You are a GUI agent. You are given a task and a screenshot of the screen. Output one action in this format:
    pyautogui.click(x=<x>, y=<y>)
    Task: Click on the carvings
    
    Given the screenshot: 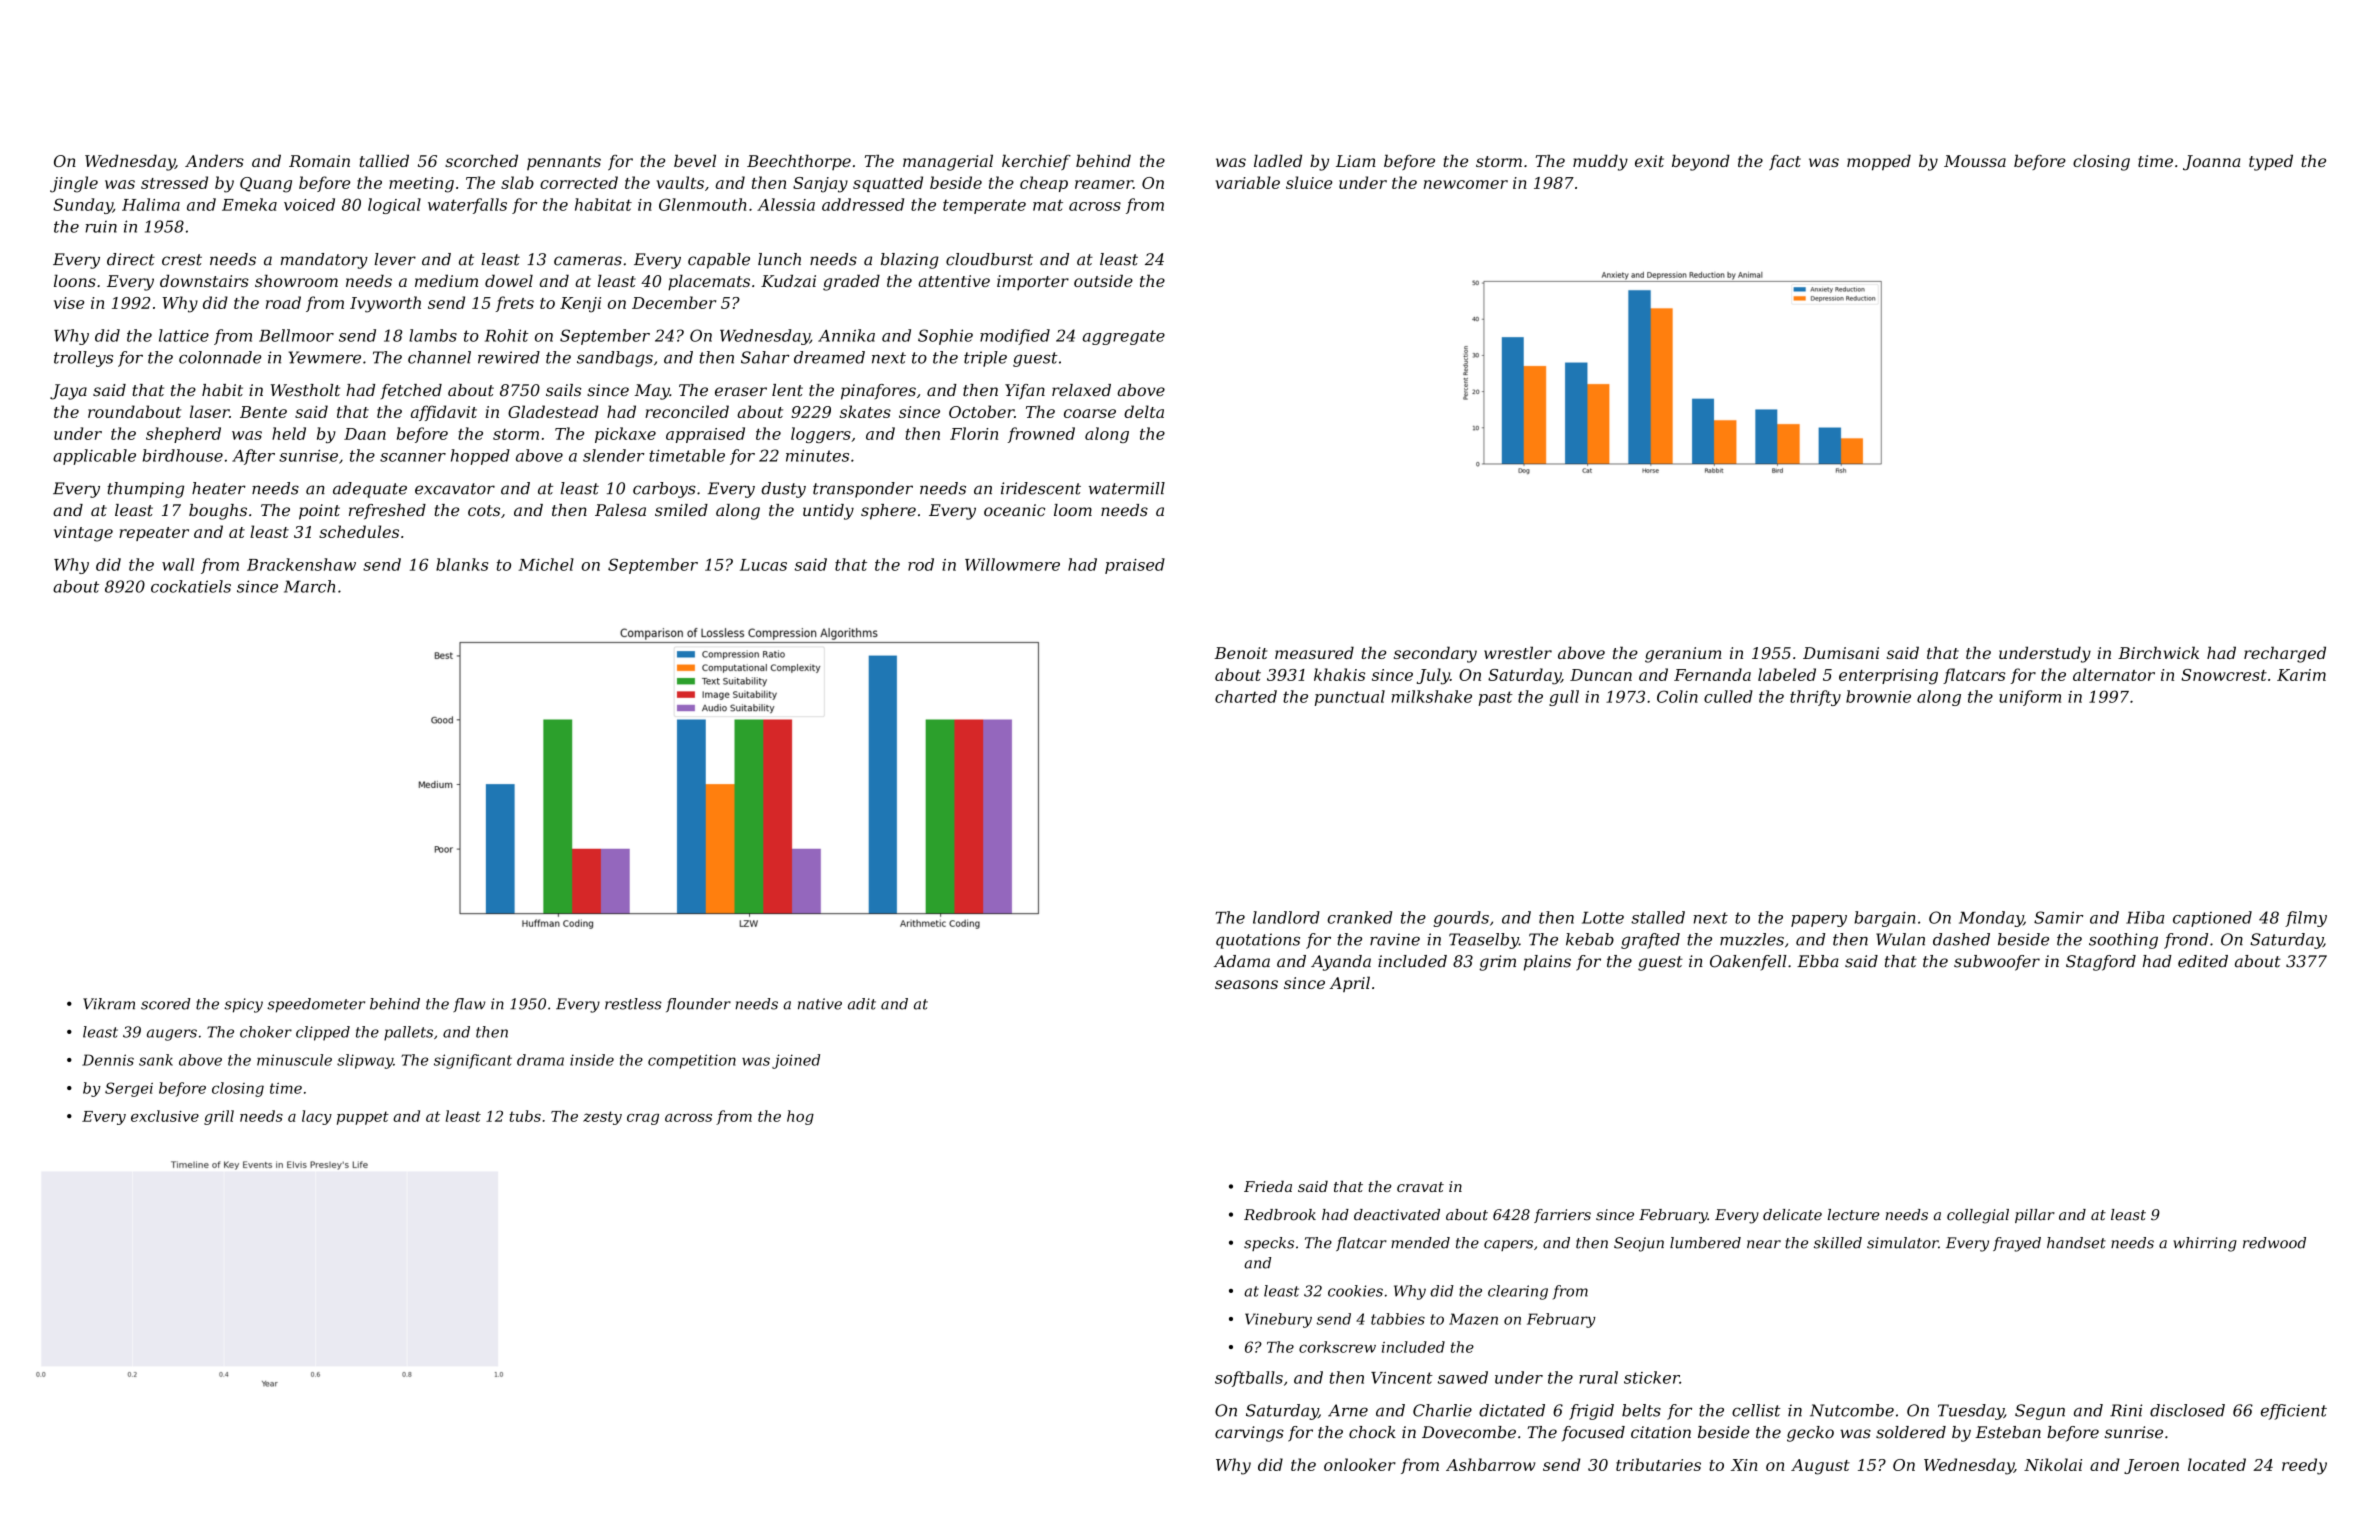 What is the action you would take?
    pyautogui.click(x=1249, y=1434)
